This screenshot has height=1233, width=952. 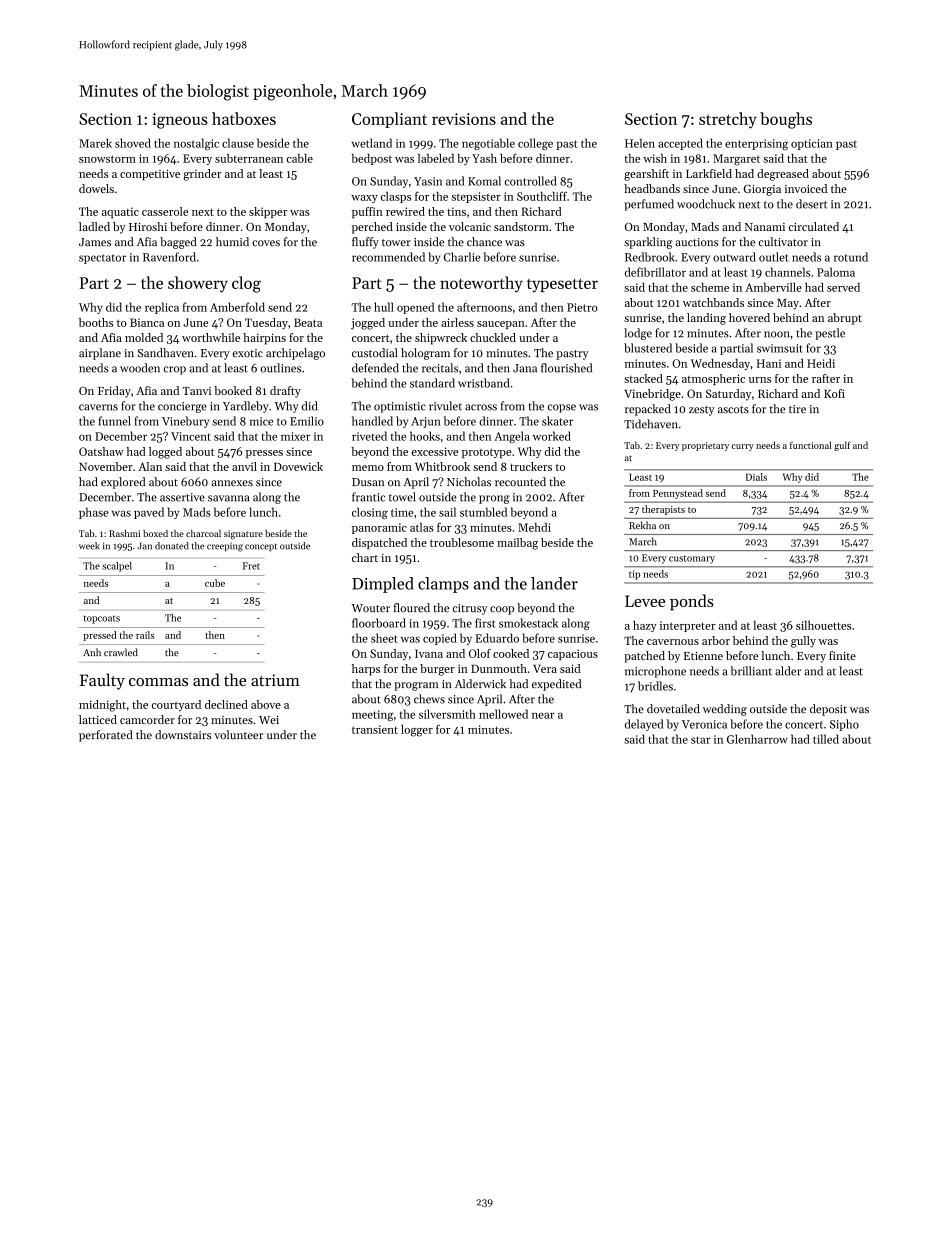 What do you see at coordinates (716, 640) in the screenshot?
I see `arbor` at bounding box center [716, 640].
